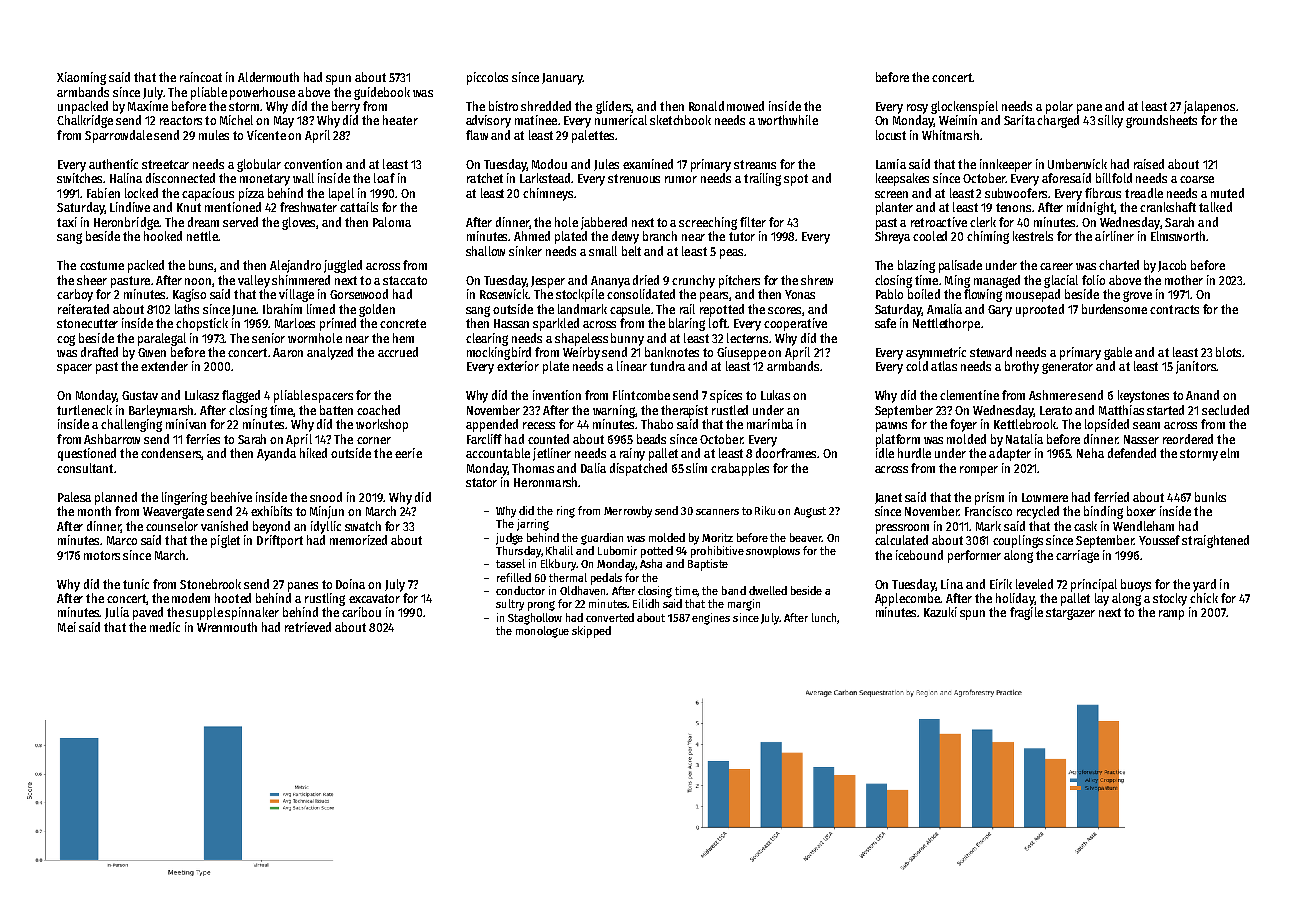 The height and width of the screenshot is (924, 1308). Describe the element at coordinates (164, 366) in the screenshot. I see `extender` at that location.
